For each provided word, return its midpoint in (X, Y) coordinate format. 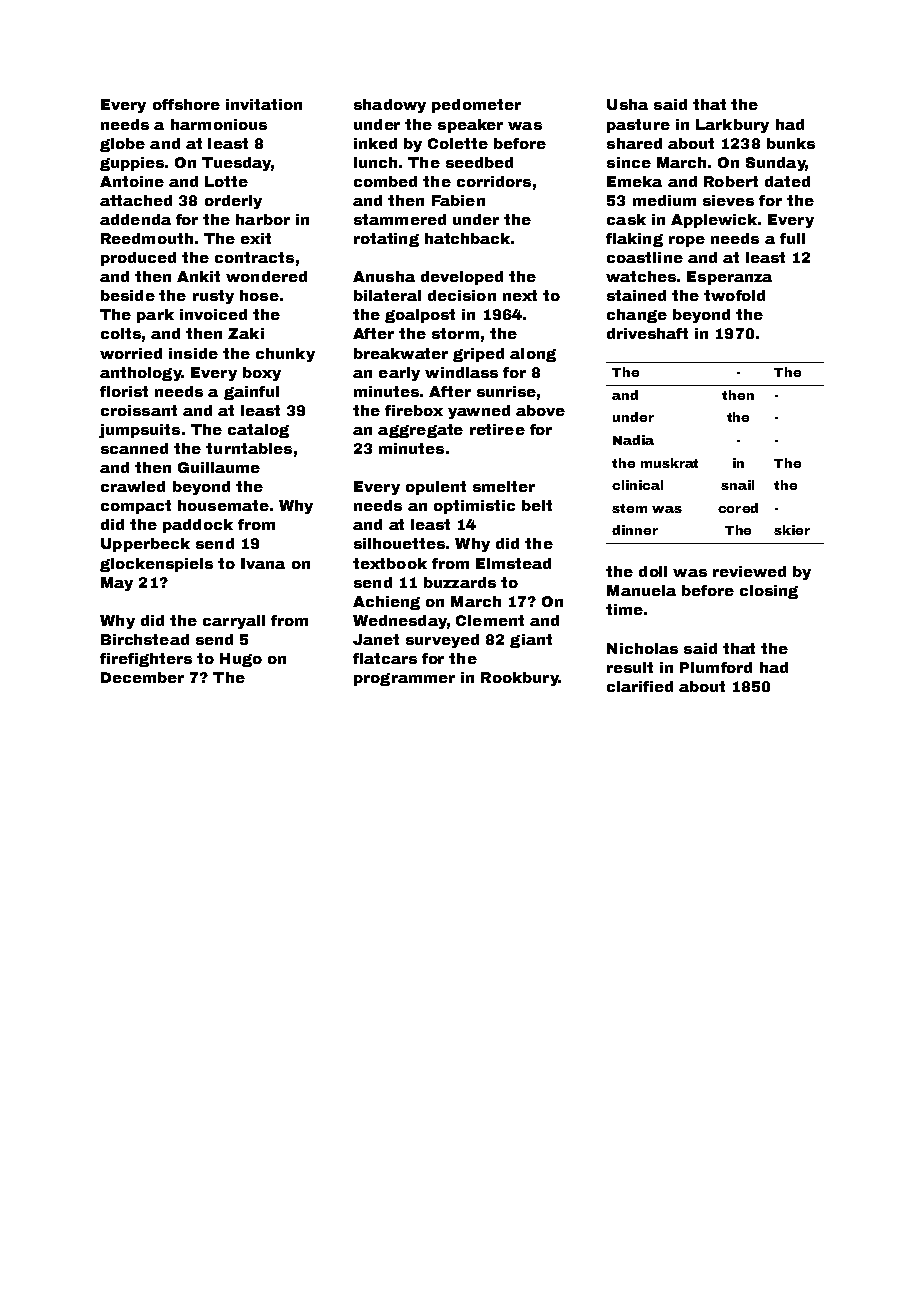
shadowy (390, 106)
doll (653, 571)
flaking (634, 240)
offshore (186, 104)
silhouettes (399, 543)
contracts (254, 257)
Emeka (634, 181)
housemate (223, 505)
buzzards (460, 582)
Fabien (458, 200)
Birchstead (145, 639)
